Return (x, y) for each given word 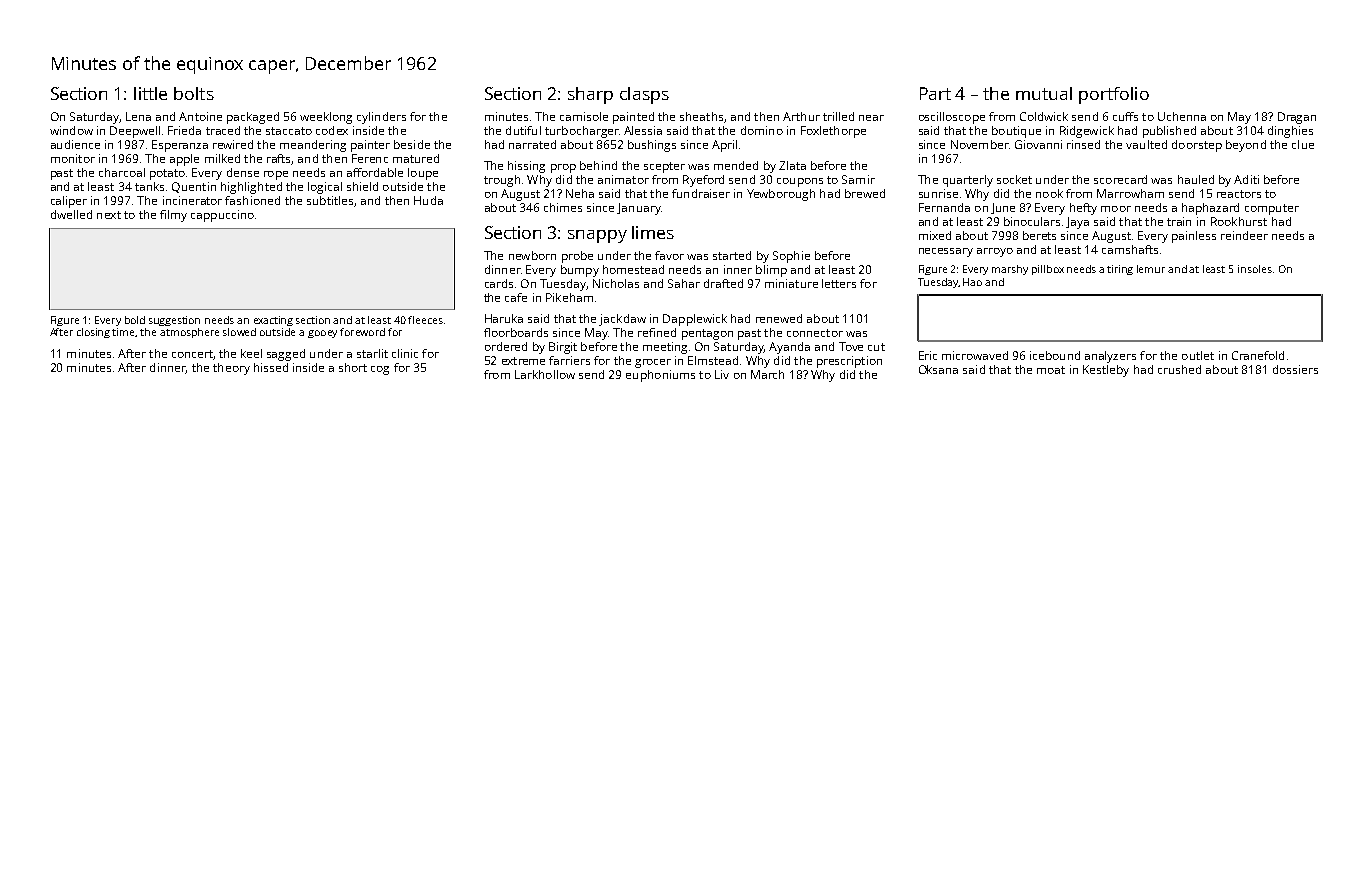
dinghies (1290, 132)
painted (633, 118)
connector (815, 333)
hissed (271, 367)
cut (876, 347)
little (150, 93)
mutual (1044, 93)
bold (135, 320)
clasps (644, 95)
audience (75, 144)
